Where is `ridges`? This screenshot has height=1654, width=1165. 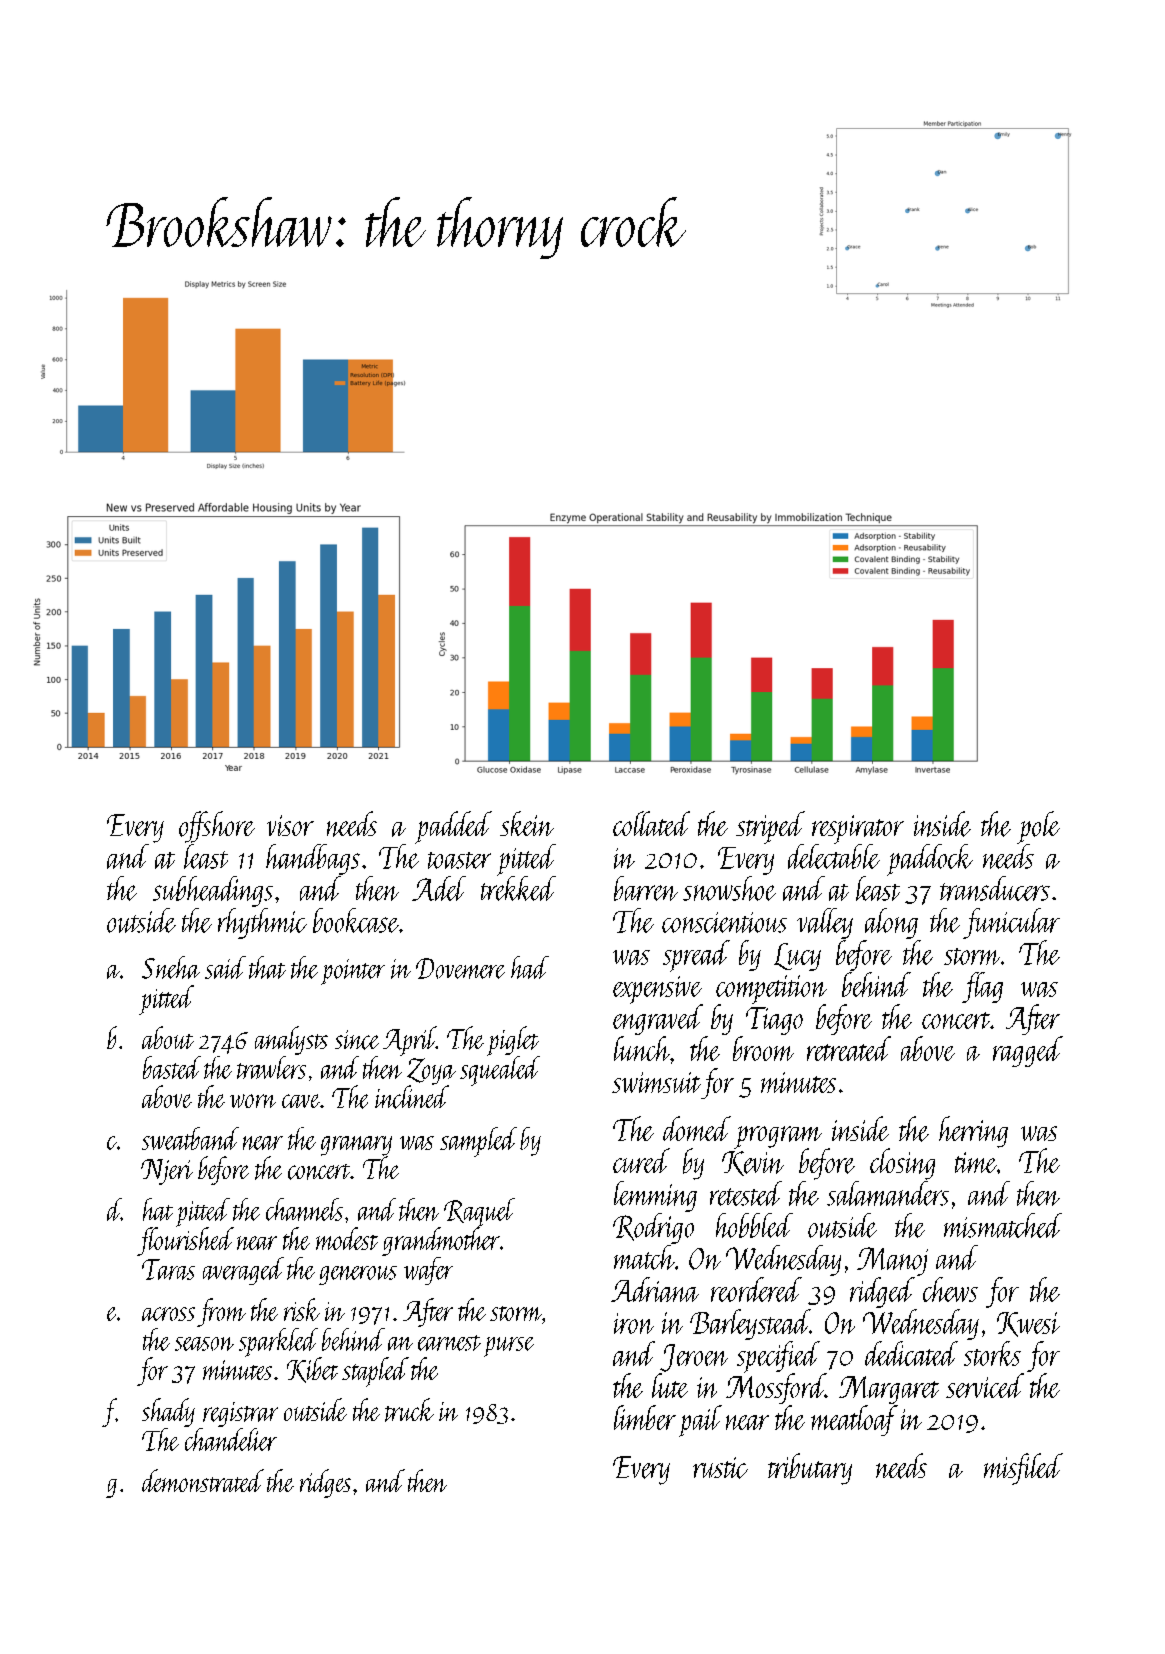
ridges is located at coordinates (325, 1483).
